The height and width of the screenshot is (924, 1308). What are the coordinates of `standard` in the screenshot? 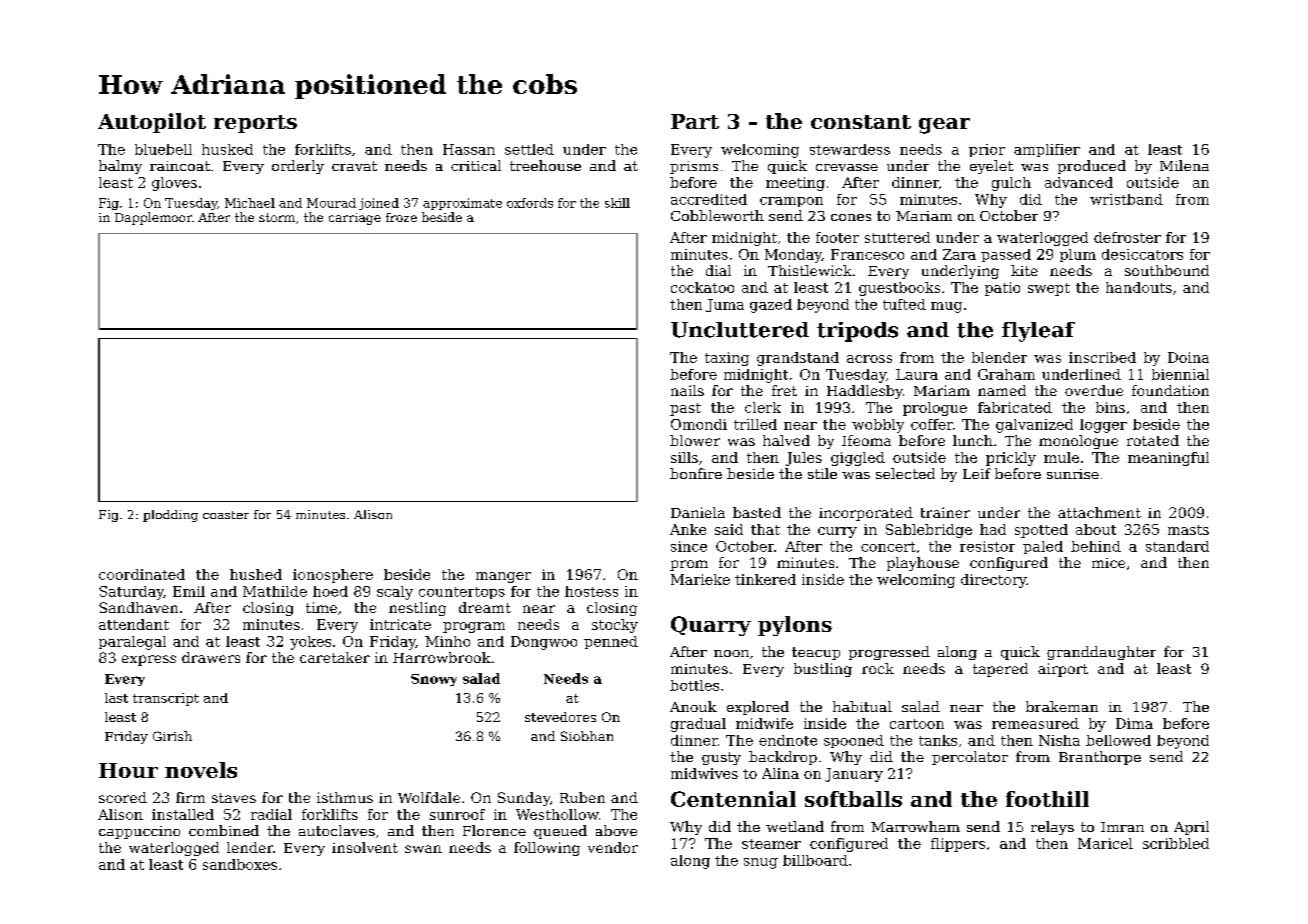 It's located at (1177, 546).
